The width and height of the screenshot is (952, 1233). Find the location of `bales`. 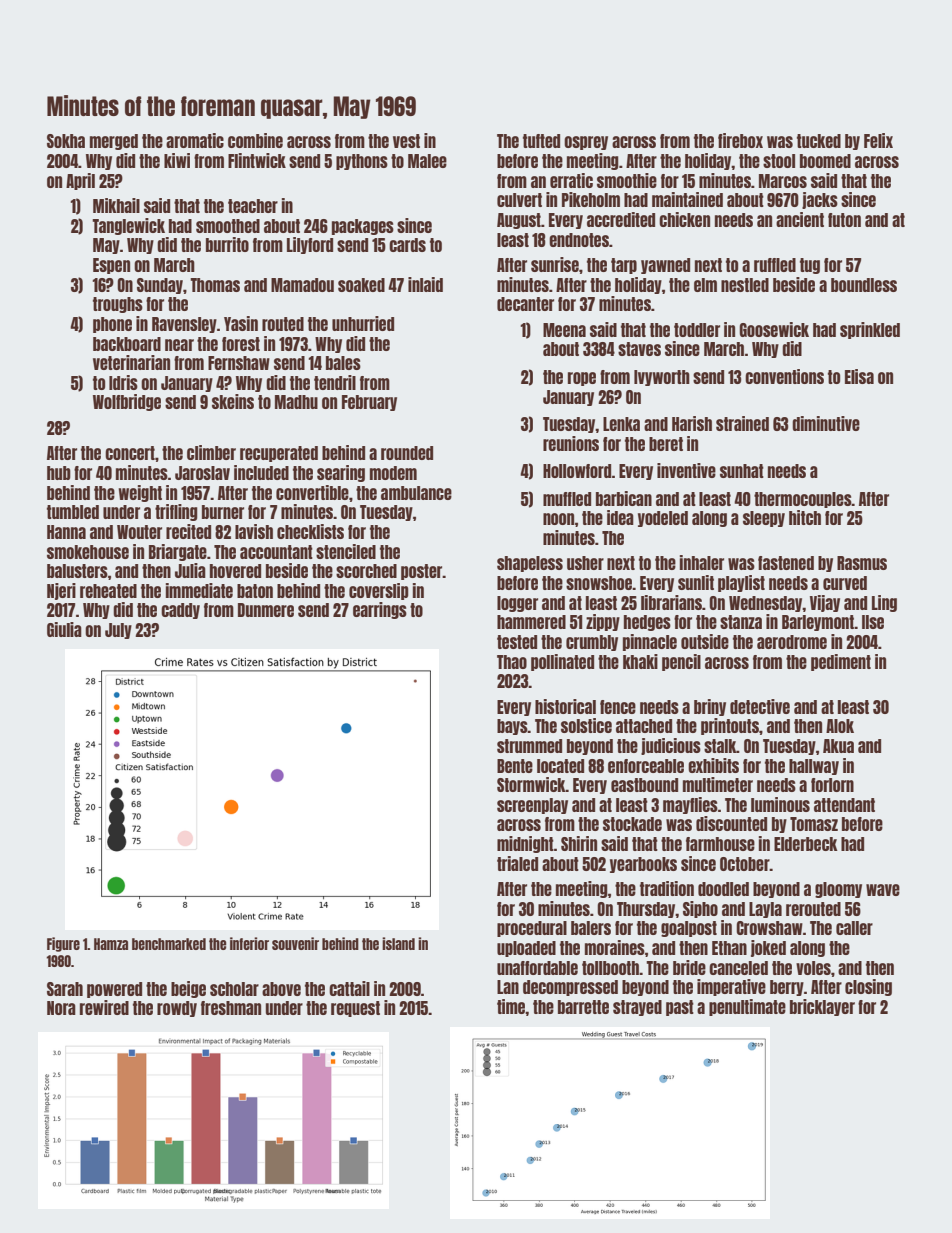

bales is located at coordinates (343, 363).
